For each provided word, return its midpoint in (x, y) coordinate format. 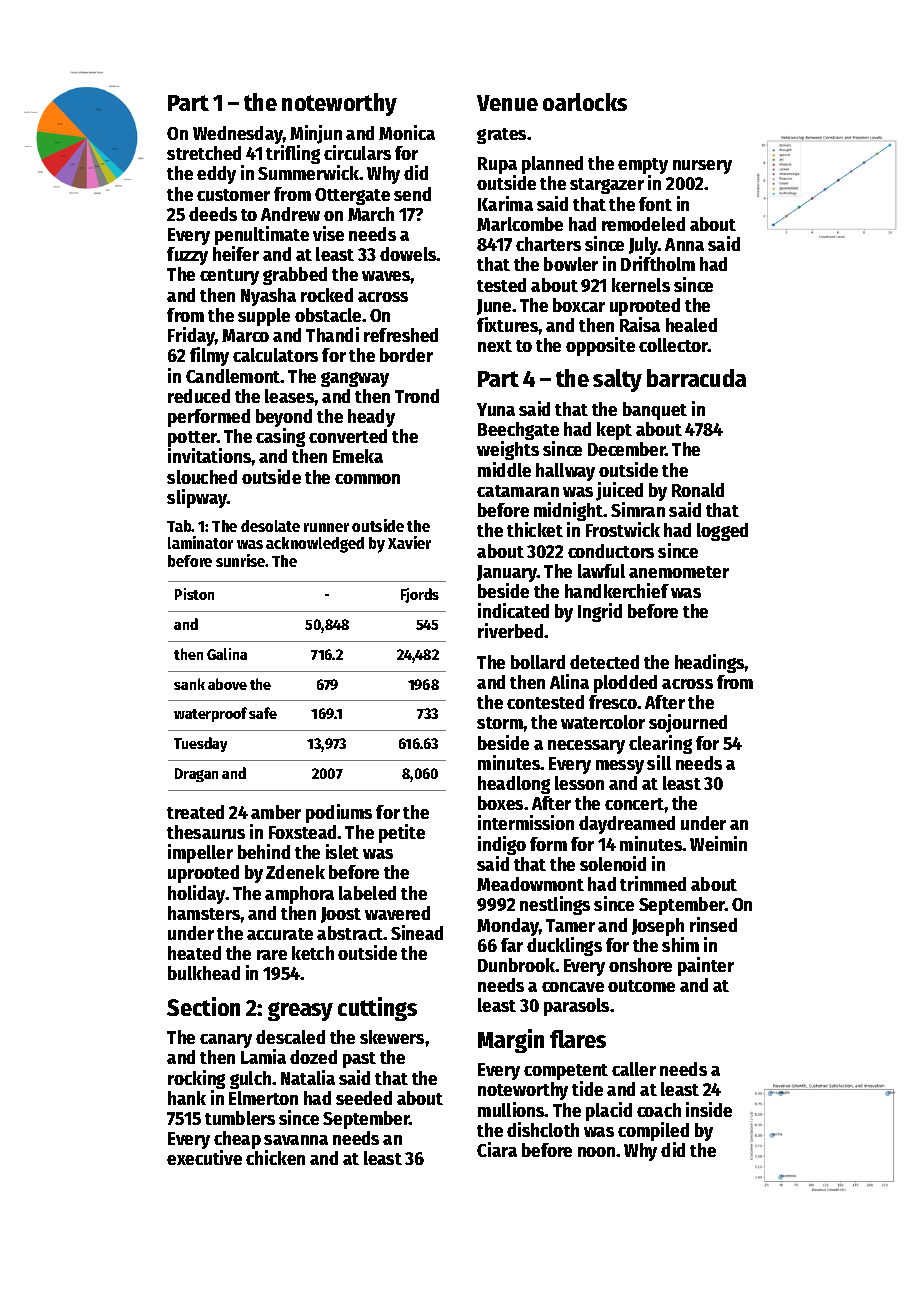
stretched (204, 153)
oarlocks (585, 102)
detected (604, 662)
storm (500, 723)
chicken (275, 1157)
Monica (407, 132)
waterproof (210, 714)
